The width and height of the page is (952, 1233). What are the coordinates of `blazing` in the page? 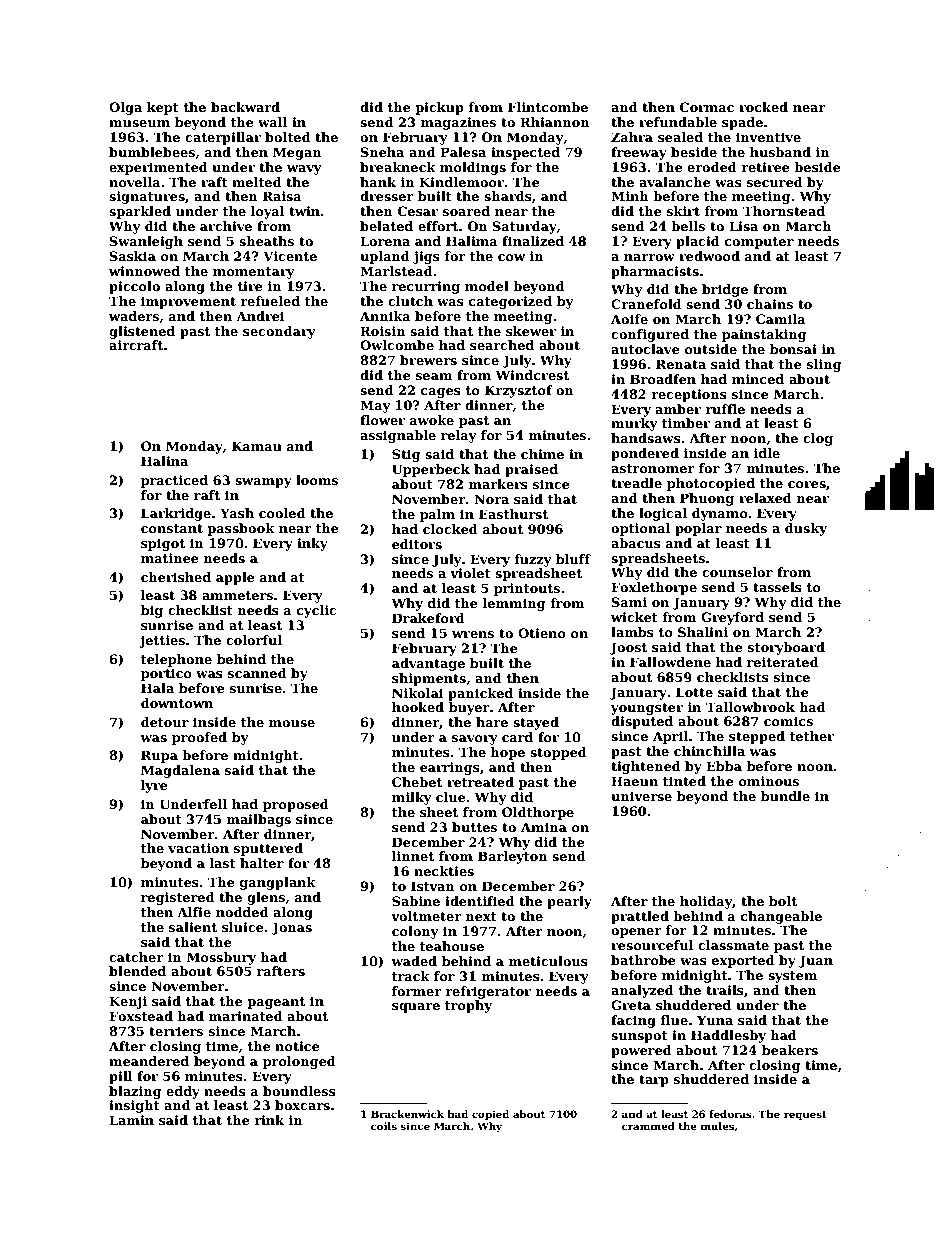 It's located at (135, 1092).
